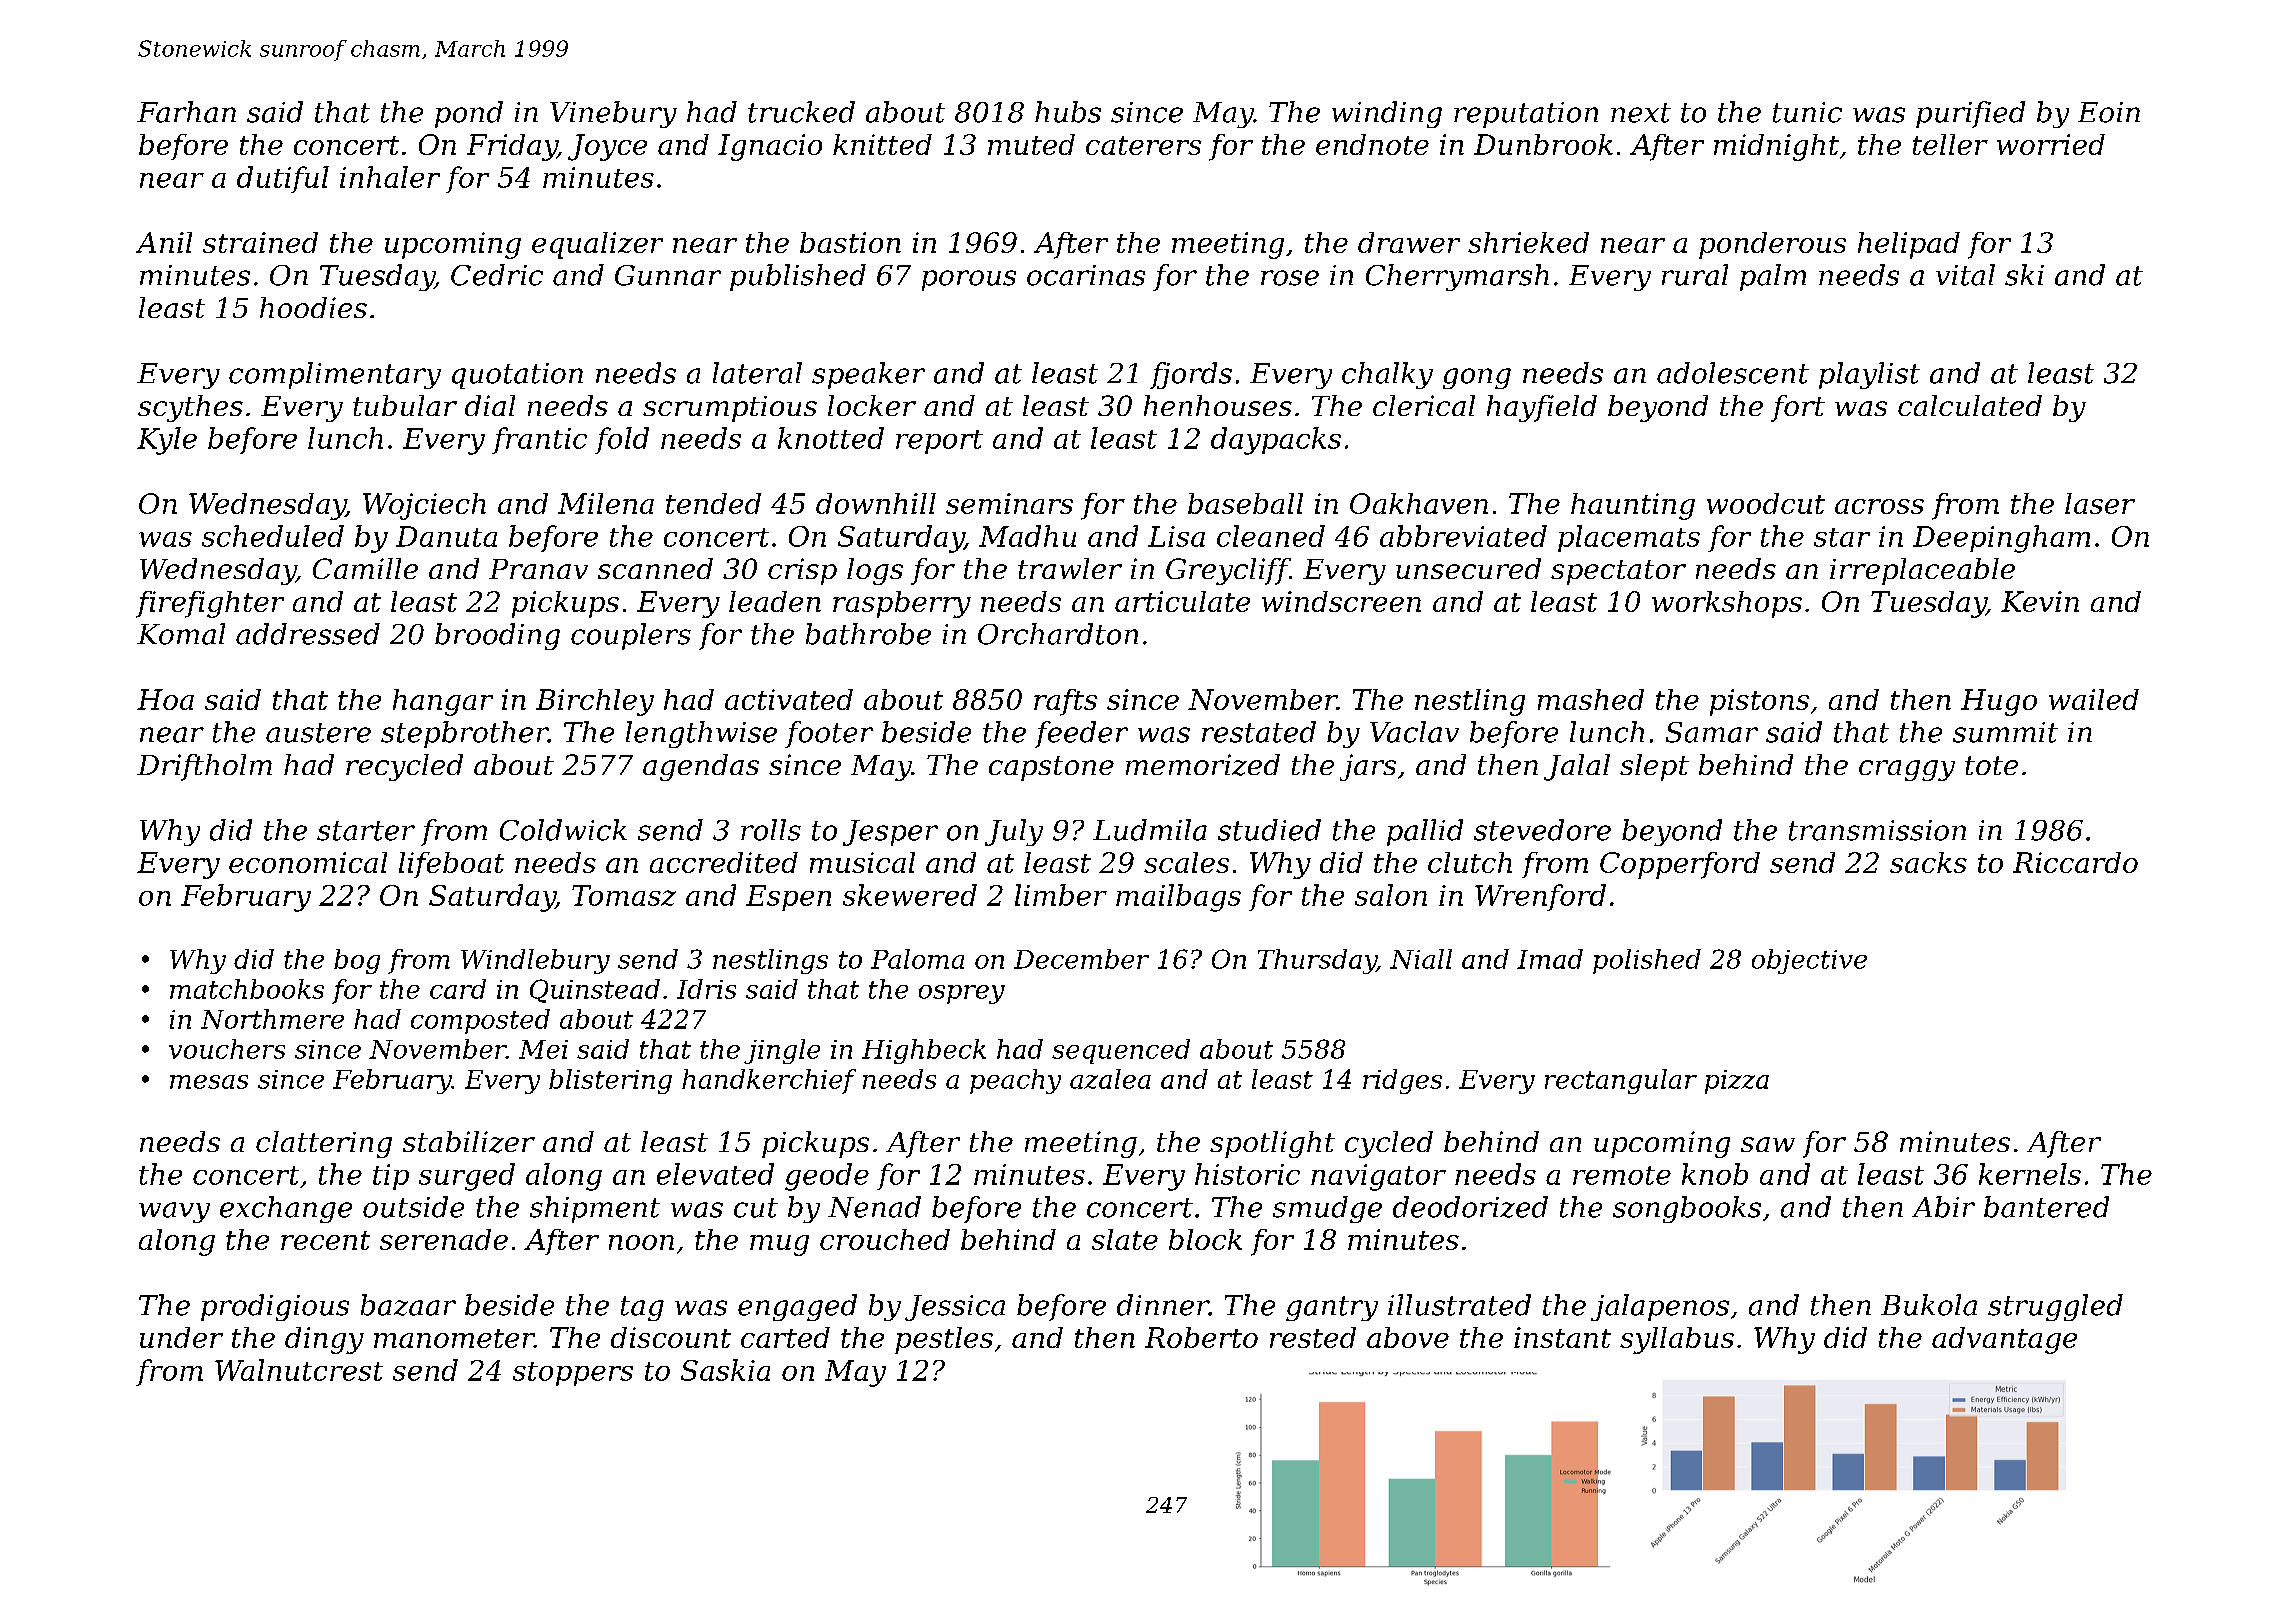  Describe the element at coordinates (497, 275) in the image. I see `Cedric` at that location.
